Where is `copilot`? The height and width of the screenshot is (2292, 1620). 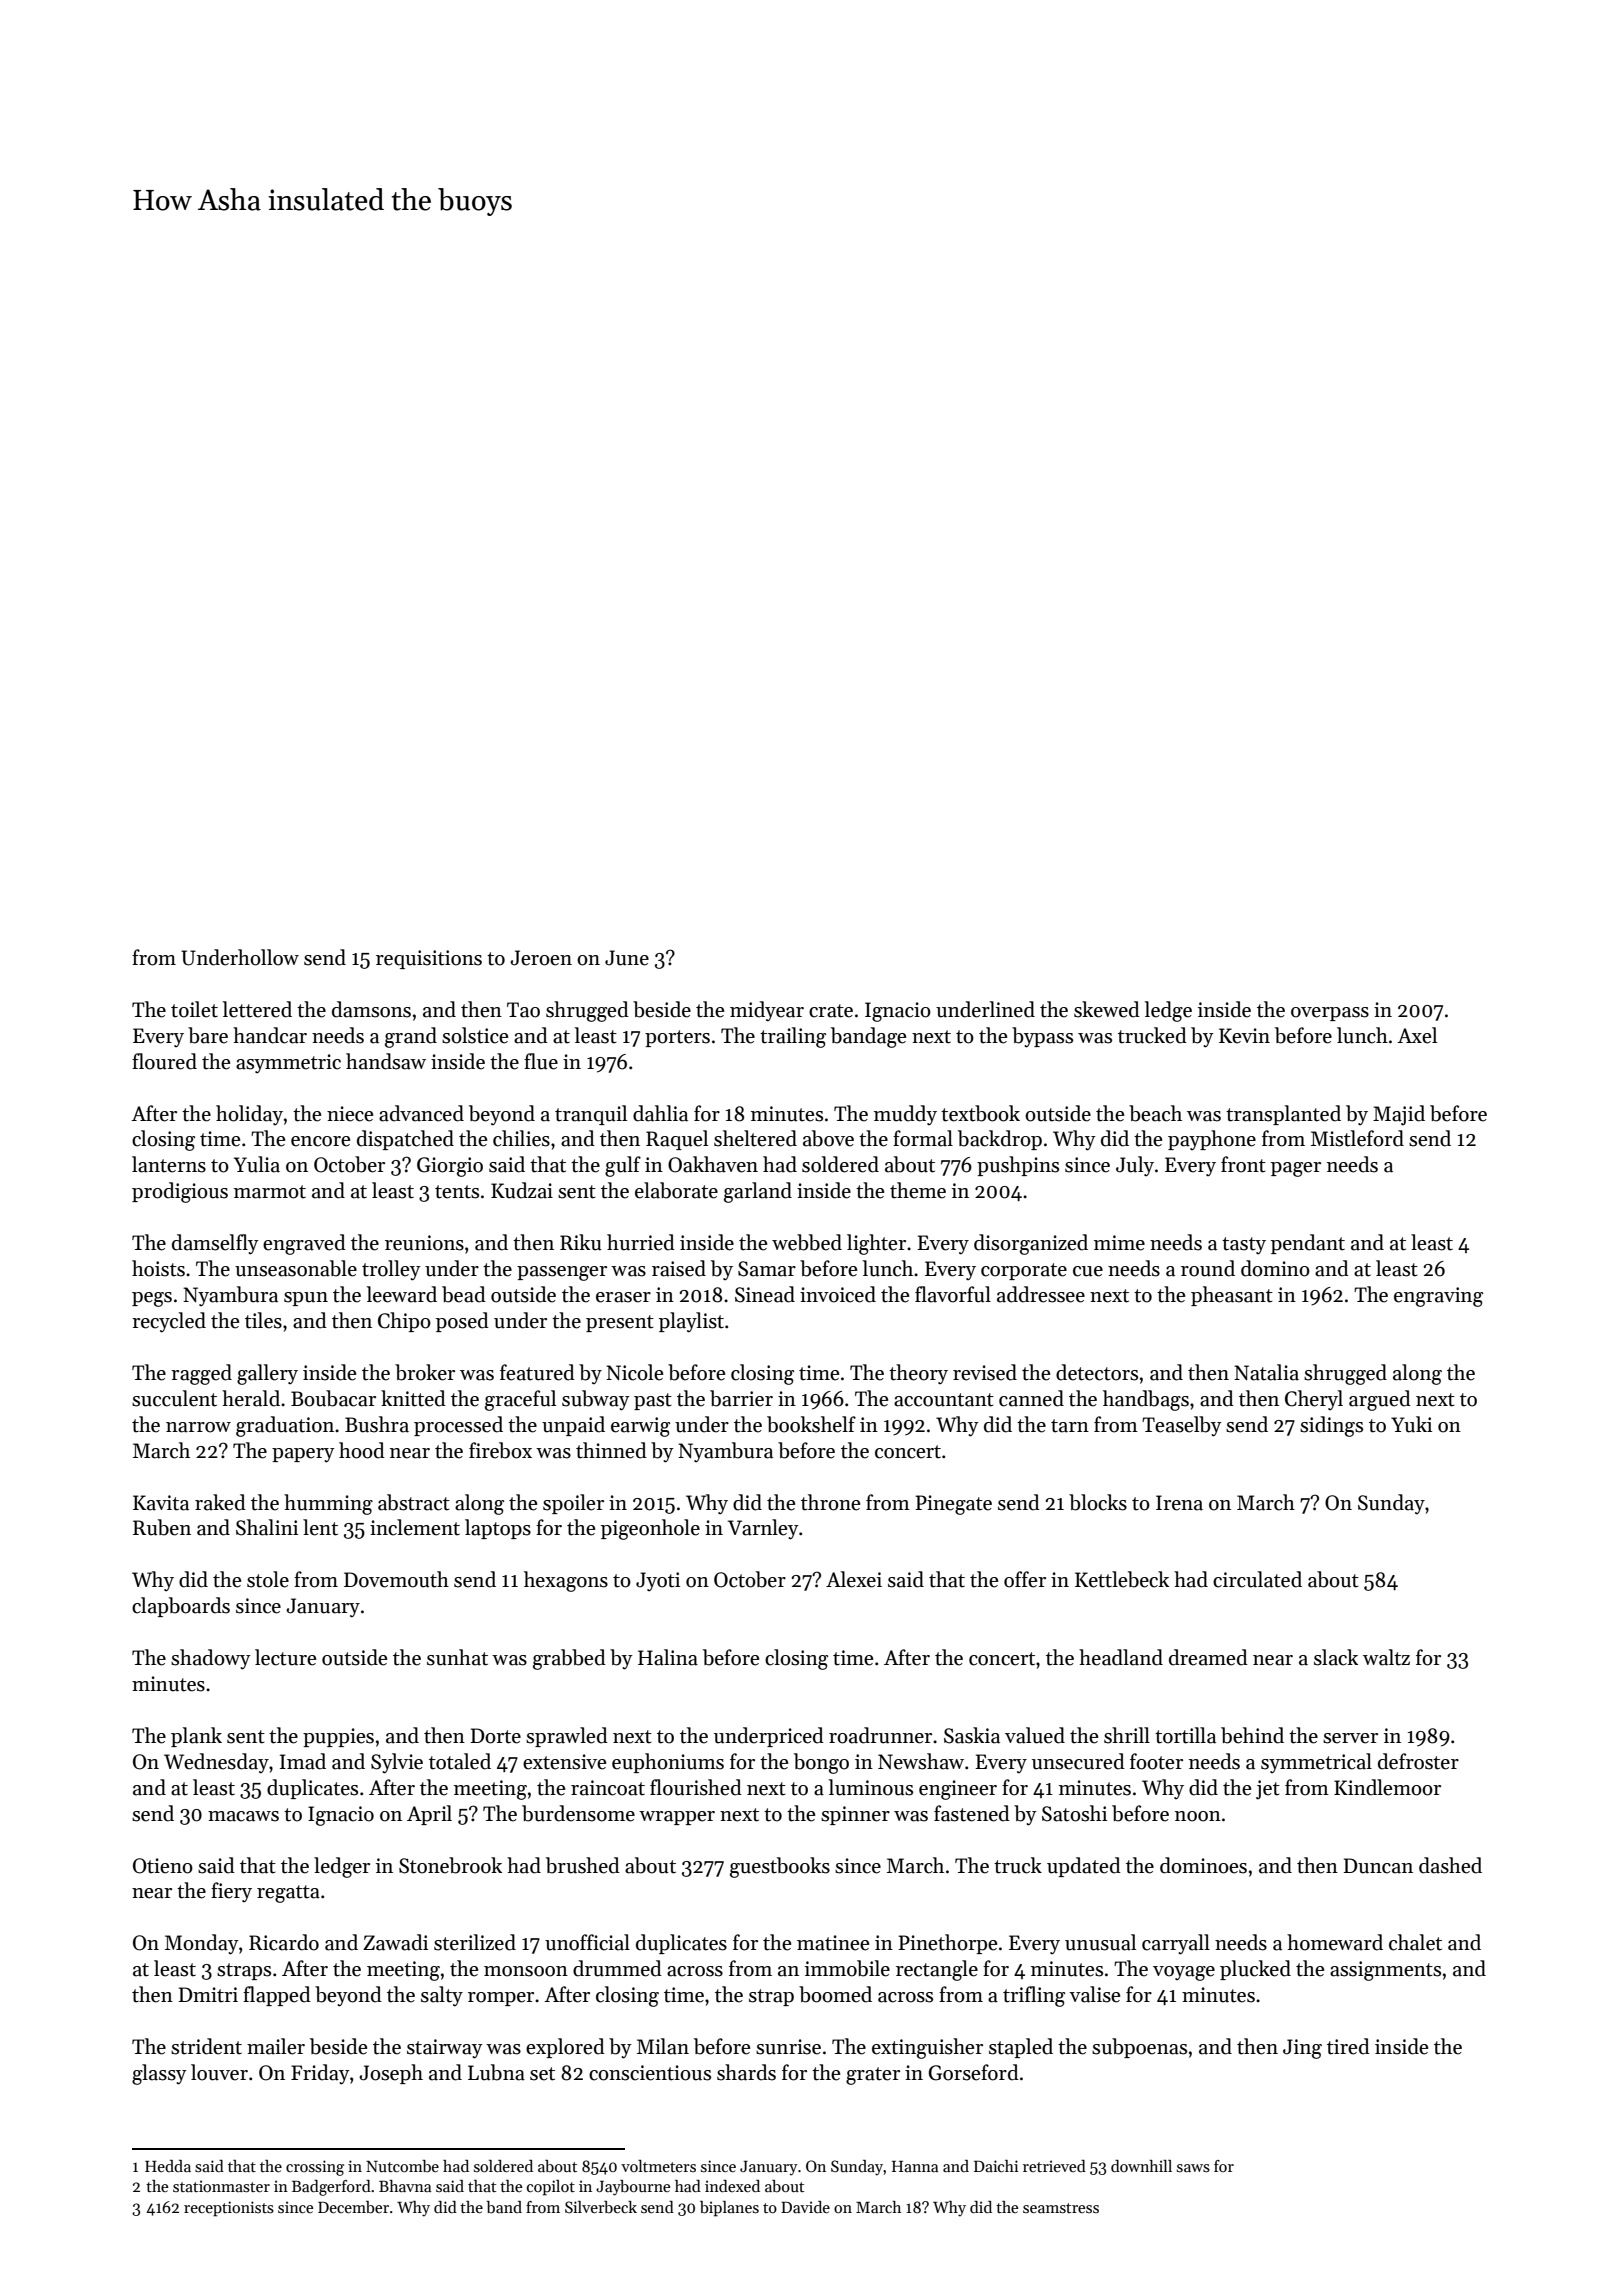
copilot is located at coordinates (551, 2188).
